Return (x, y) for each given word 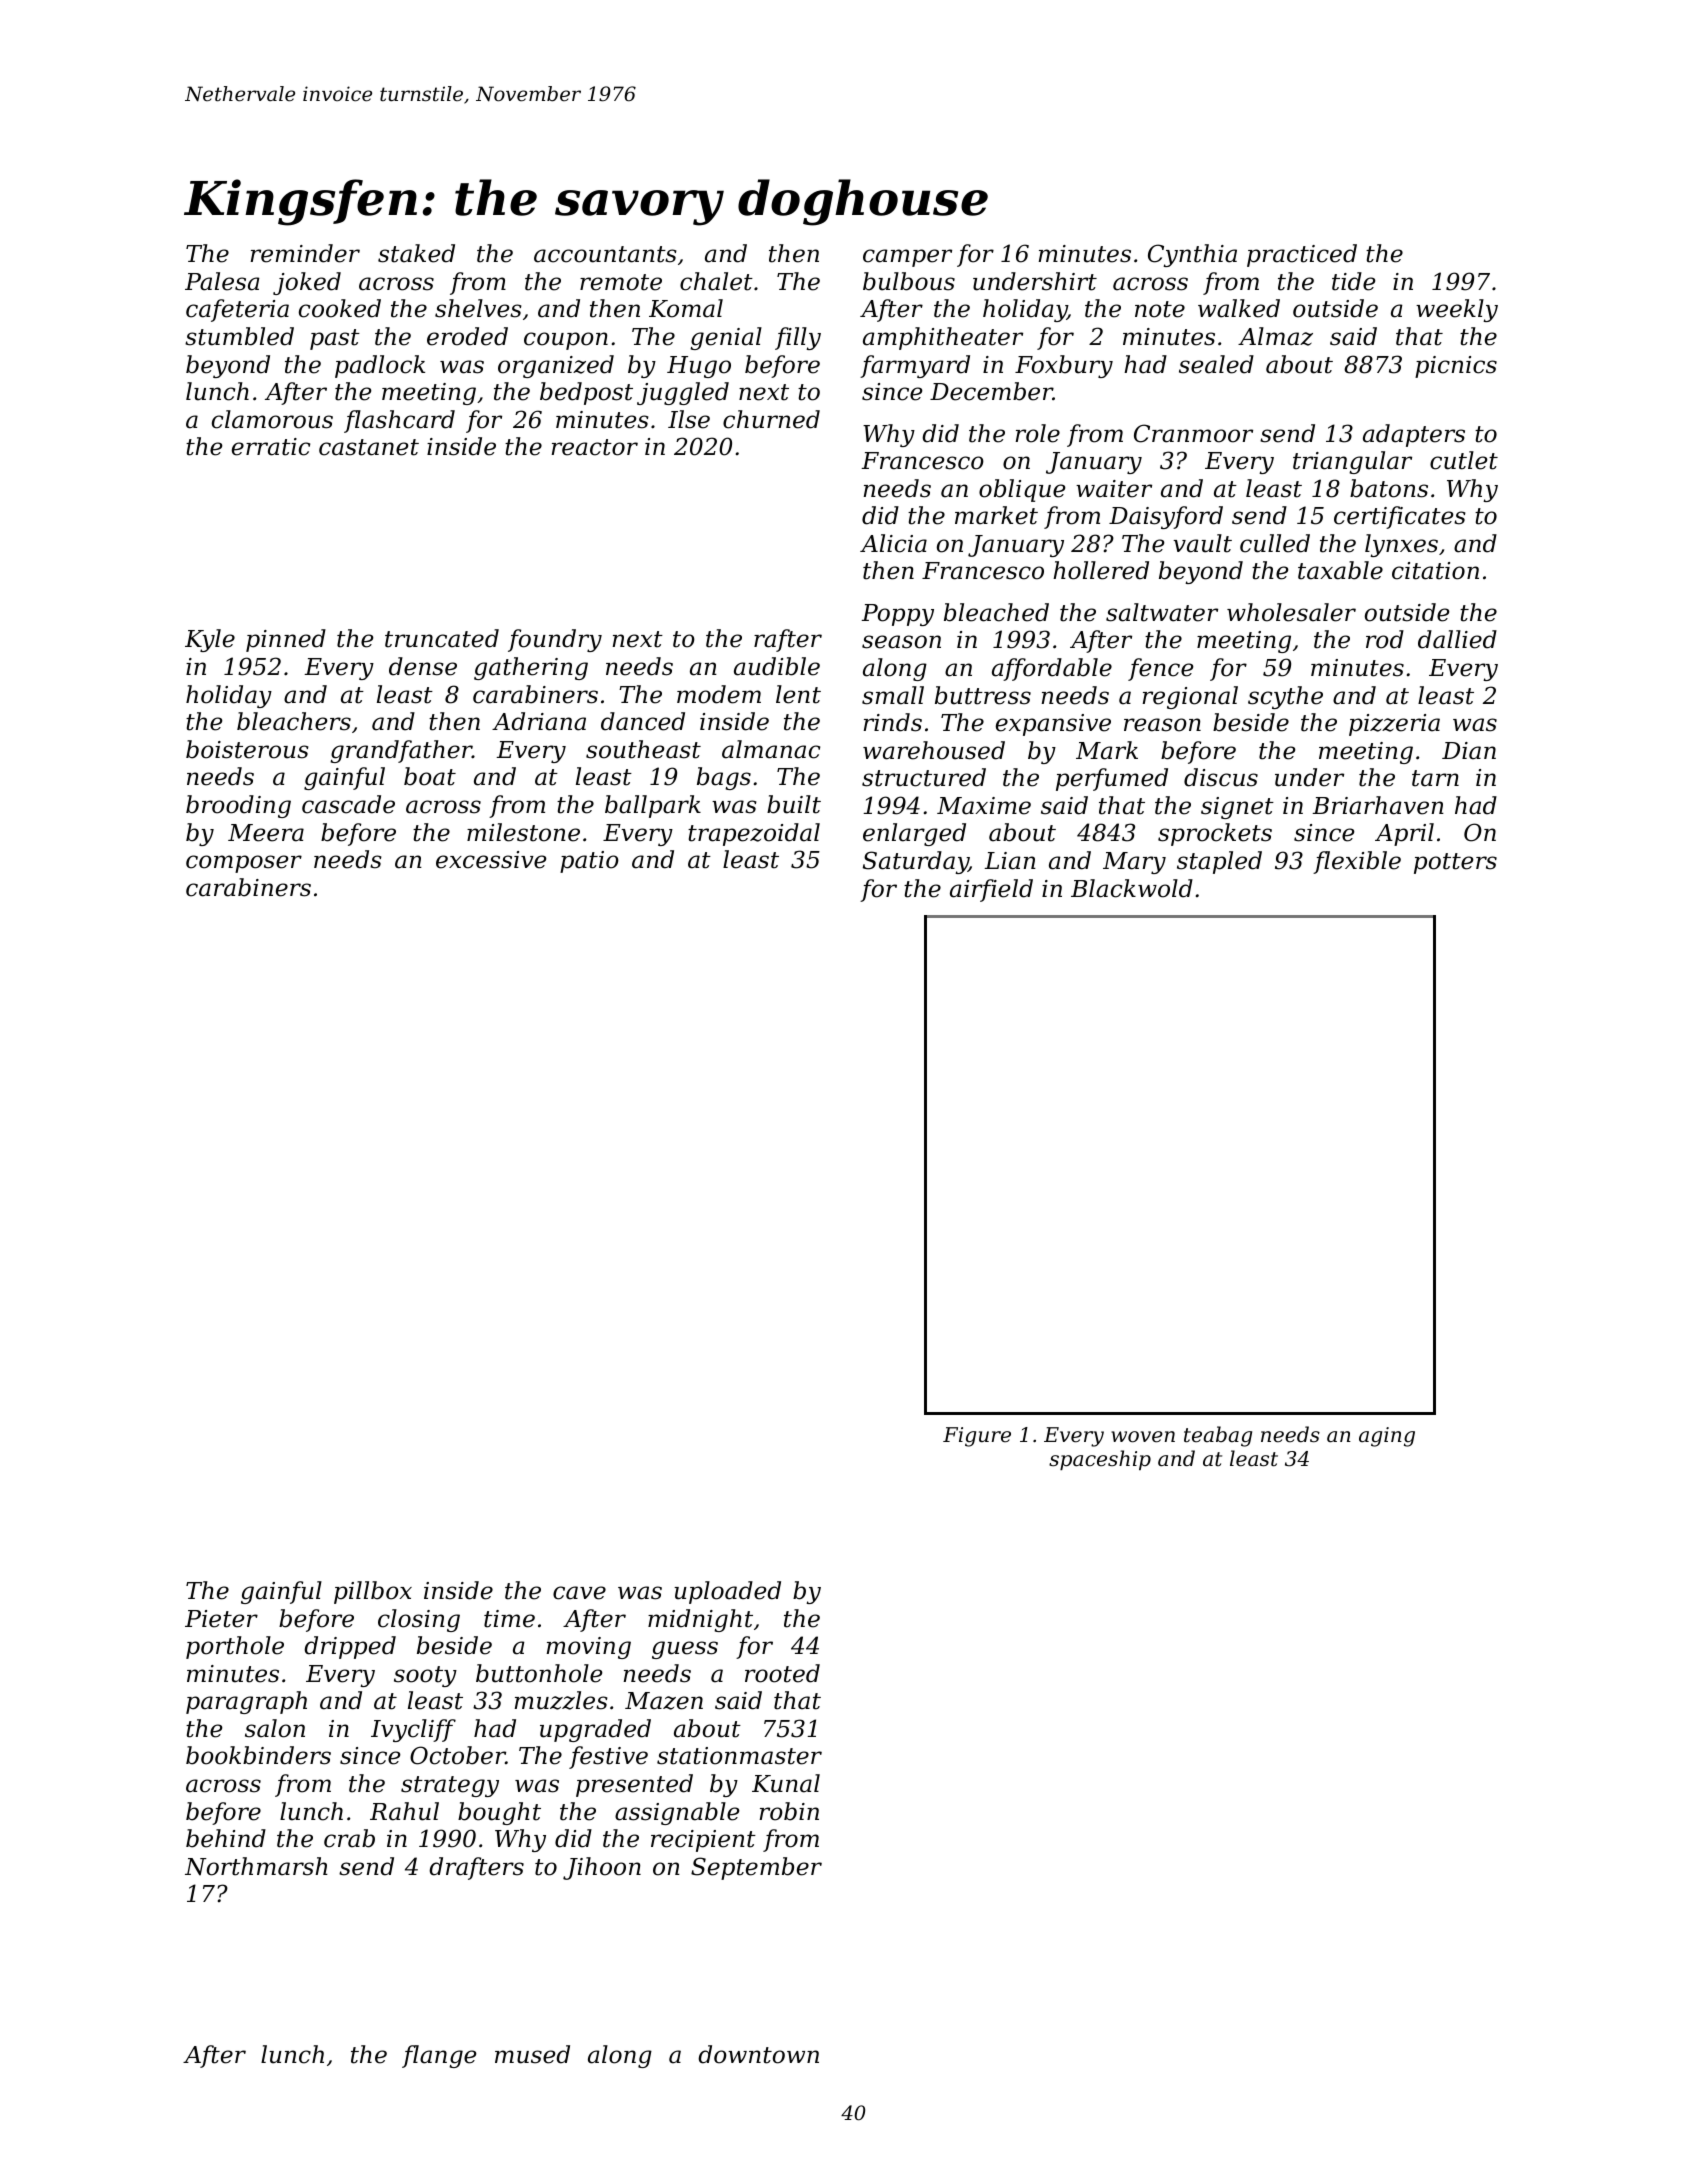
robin (789, 1811)
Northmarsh (256, 1866)
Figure (977, 1437)
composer (244, 864)
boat (430, 776)
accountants (605, 254)
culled (1275, 543)
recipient (703, 1841)
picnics (1456, 367)
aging (1387, 1437)
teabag (1218, 1436)
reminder (305, 253)
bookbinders (258, 1755)
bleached (996, 612)
